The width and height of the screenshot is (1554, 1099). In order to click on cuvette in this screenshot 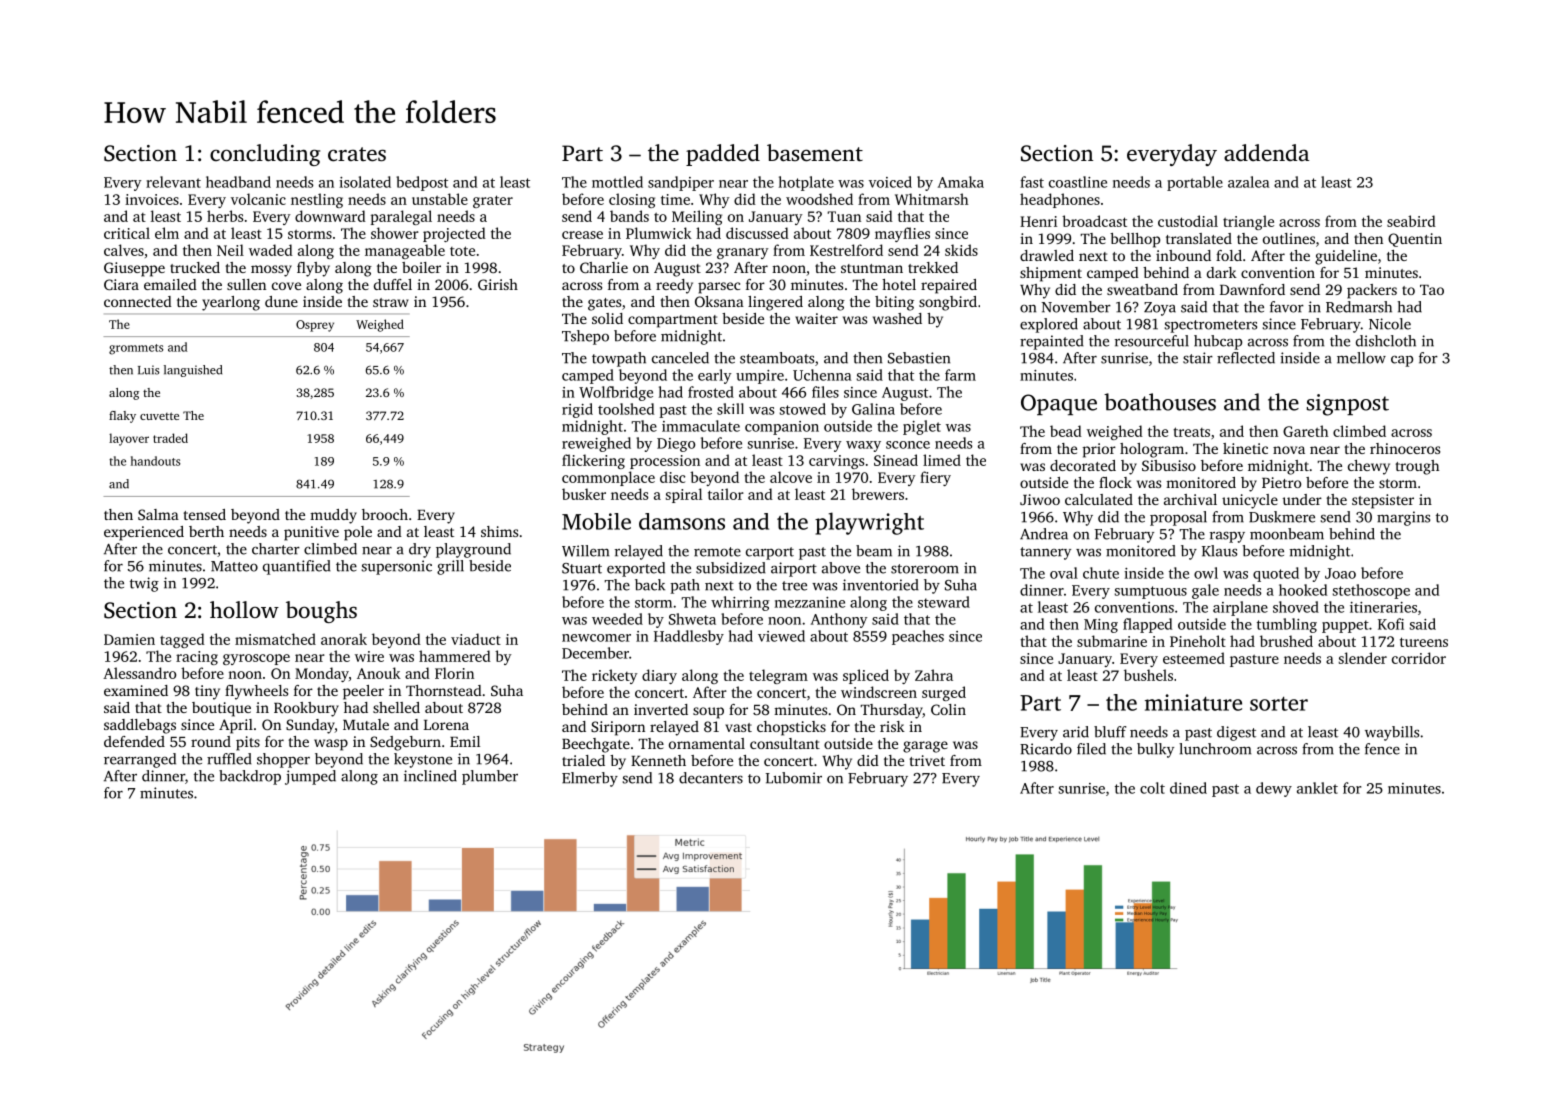, I will do `click(159, 416)`.
